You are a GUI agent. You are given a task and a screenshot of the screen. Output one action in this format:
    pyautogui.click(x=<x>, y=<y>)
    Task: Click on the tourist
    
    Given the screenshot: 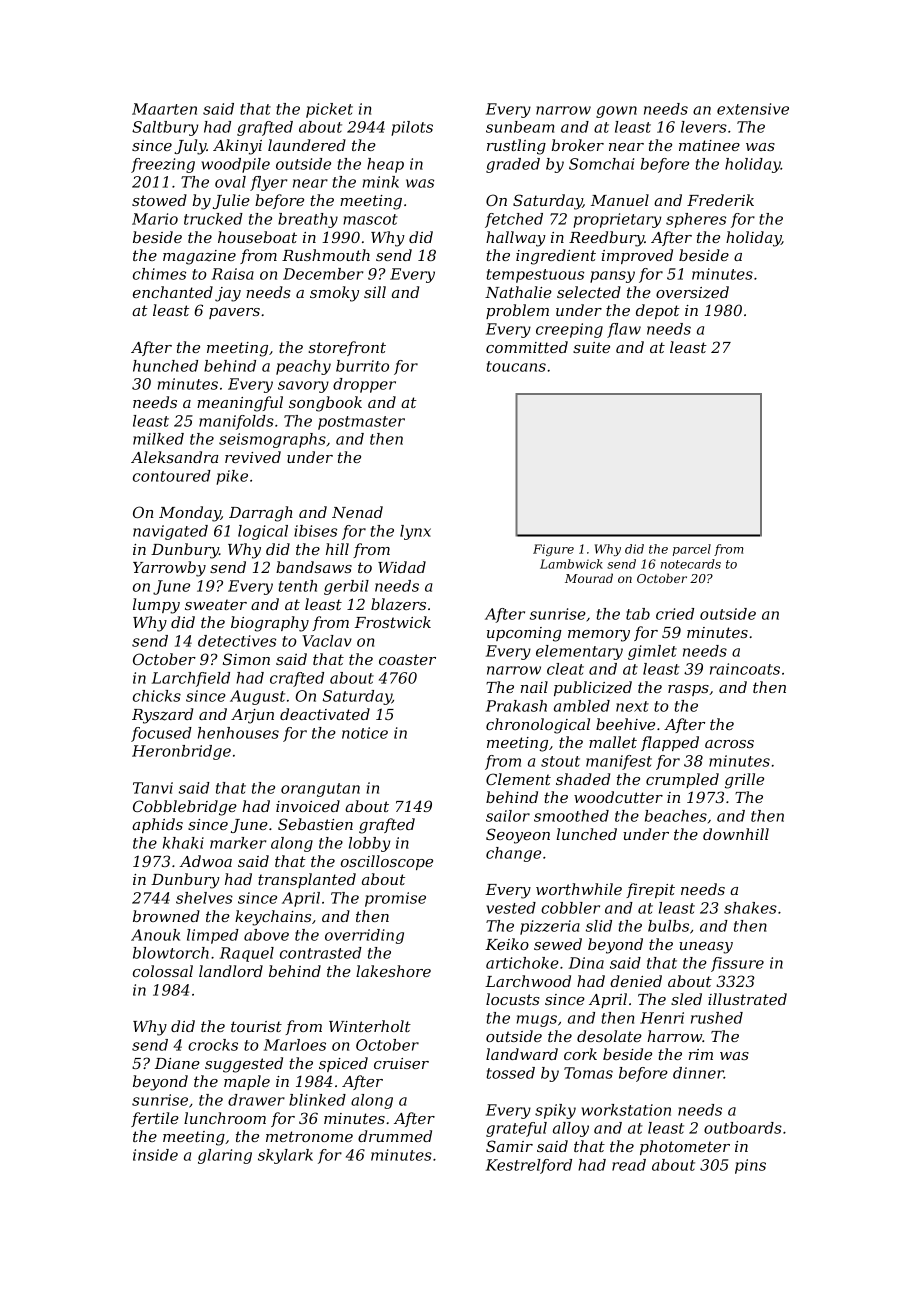 What is the action you would take?
    pyautogui.click(x=256, y=1026)
